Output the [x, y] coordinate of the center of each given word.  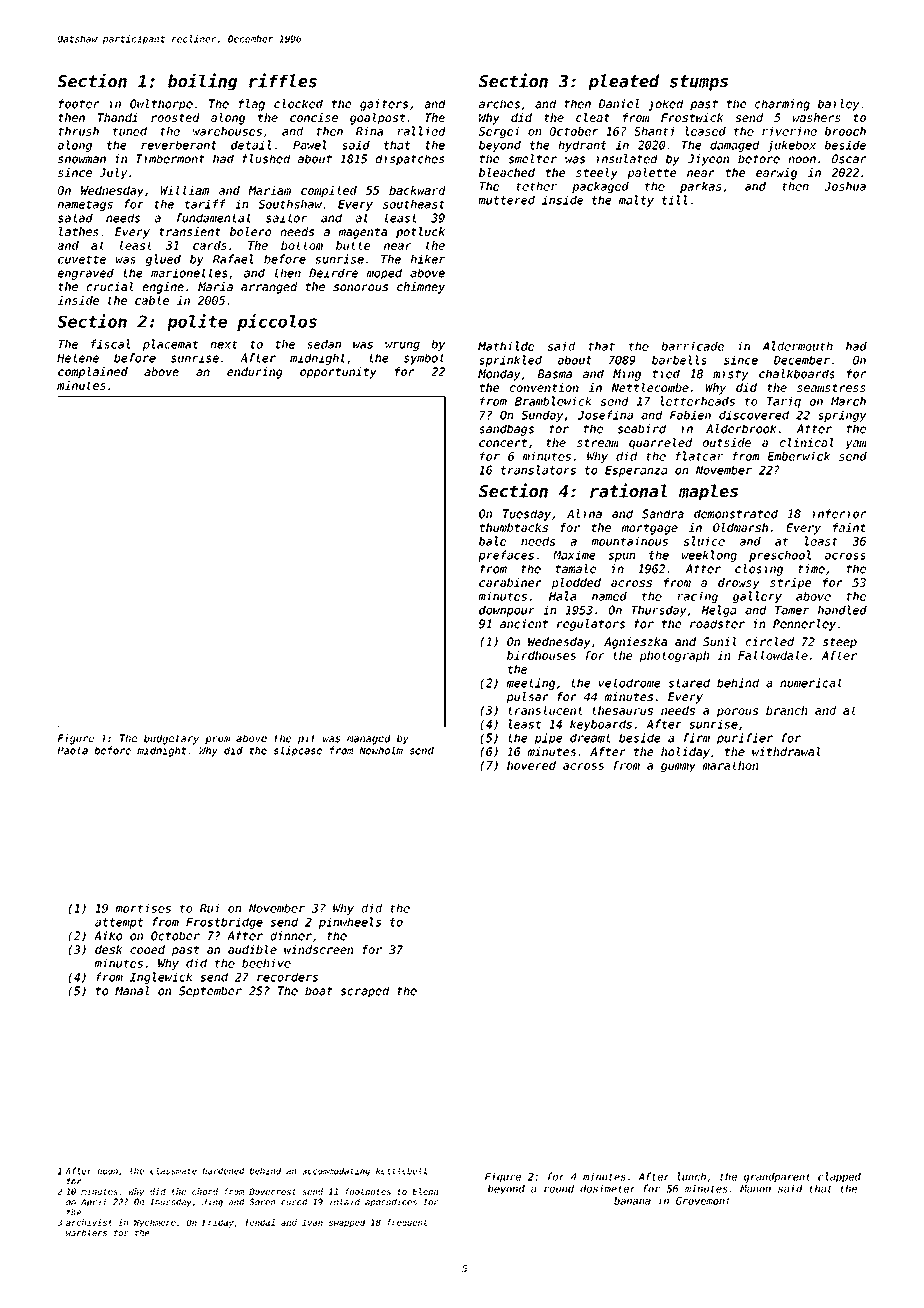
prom [217, 740]
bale [492, 541]
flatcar [699, 456]
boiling [203, 82]
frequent [407, 1223]
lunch [691, 1176]
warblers [86, 1232]
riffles [283, 80]
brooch [845, 131]
